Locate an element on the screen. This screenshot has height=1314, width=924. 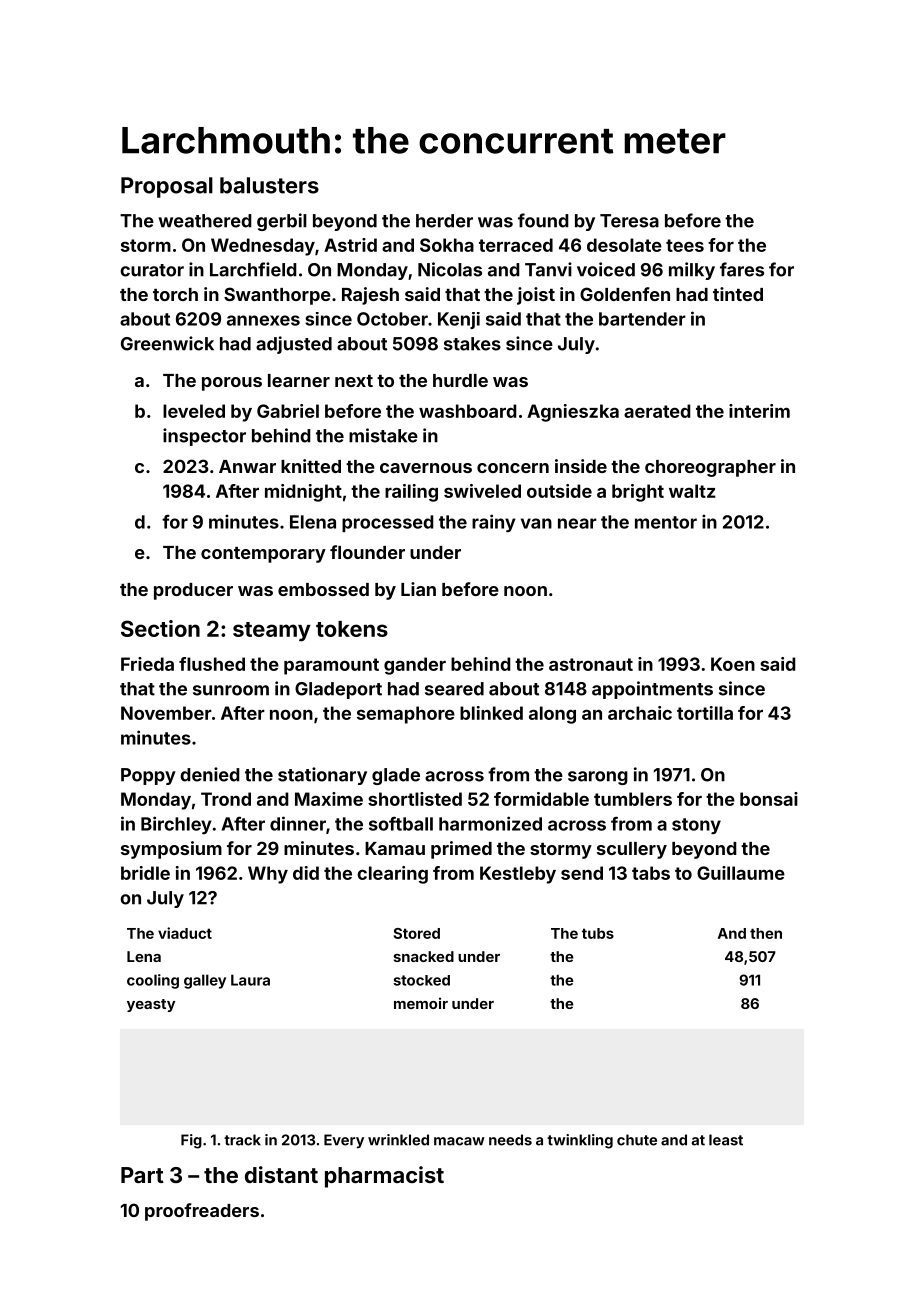
Proposal is located at coordinates (167, 187).
